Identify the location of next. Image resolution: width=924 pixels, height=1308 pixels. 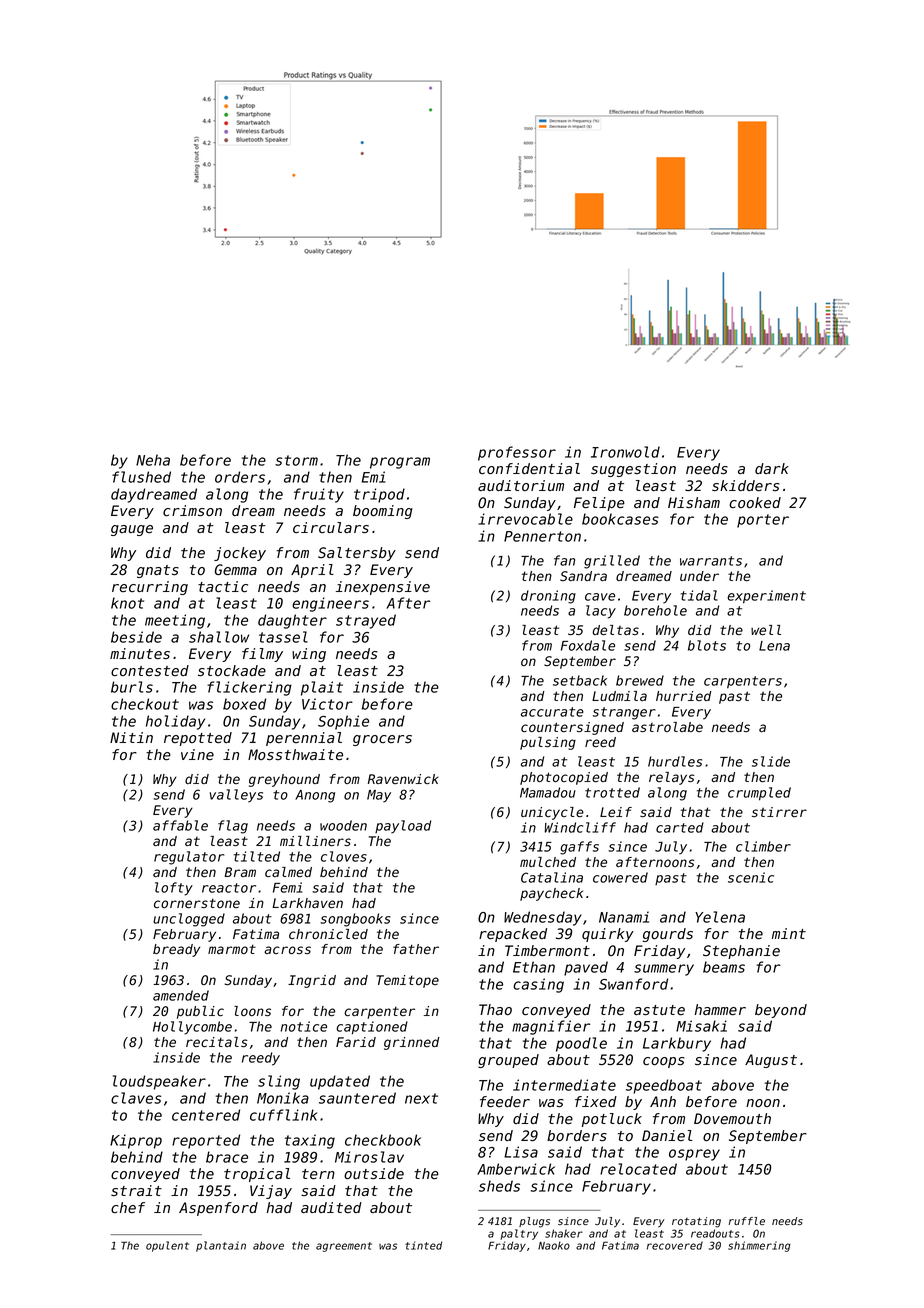
(421, 1098).
